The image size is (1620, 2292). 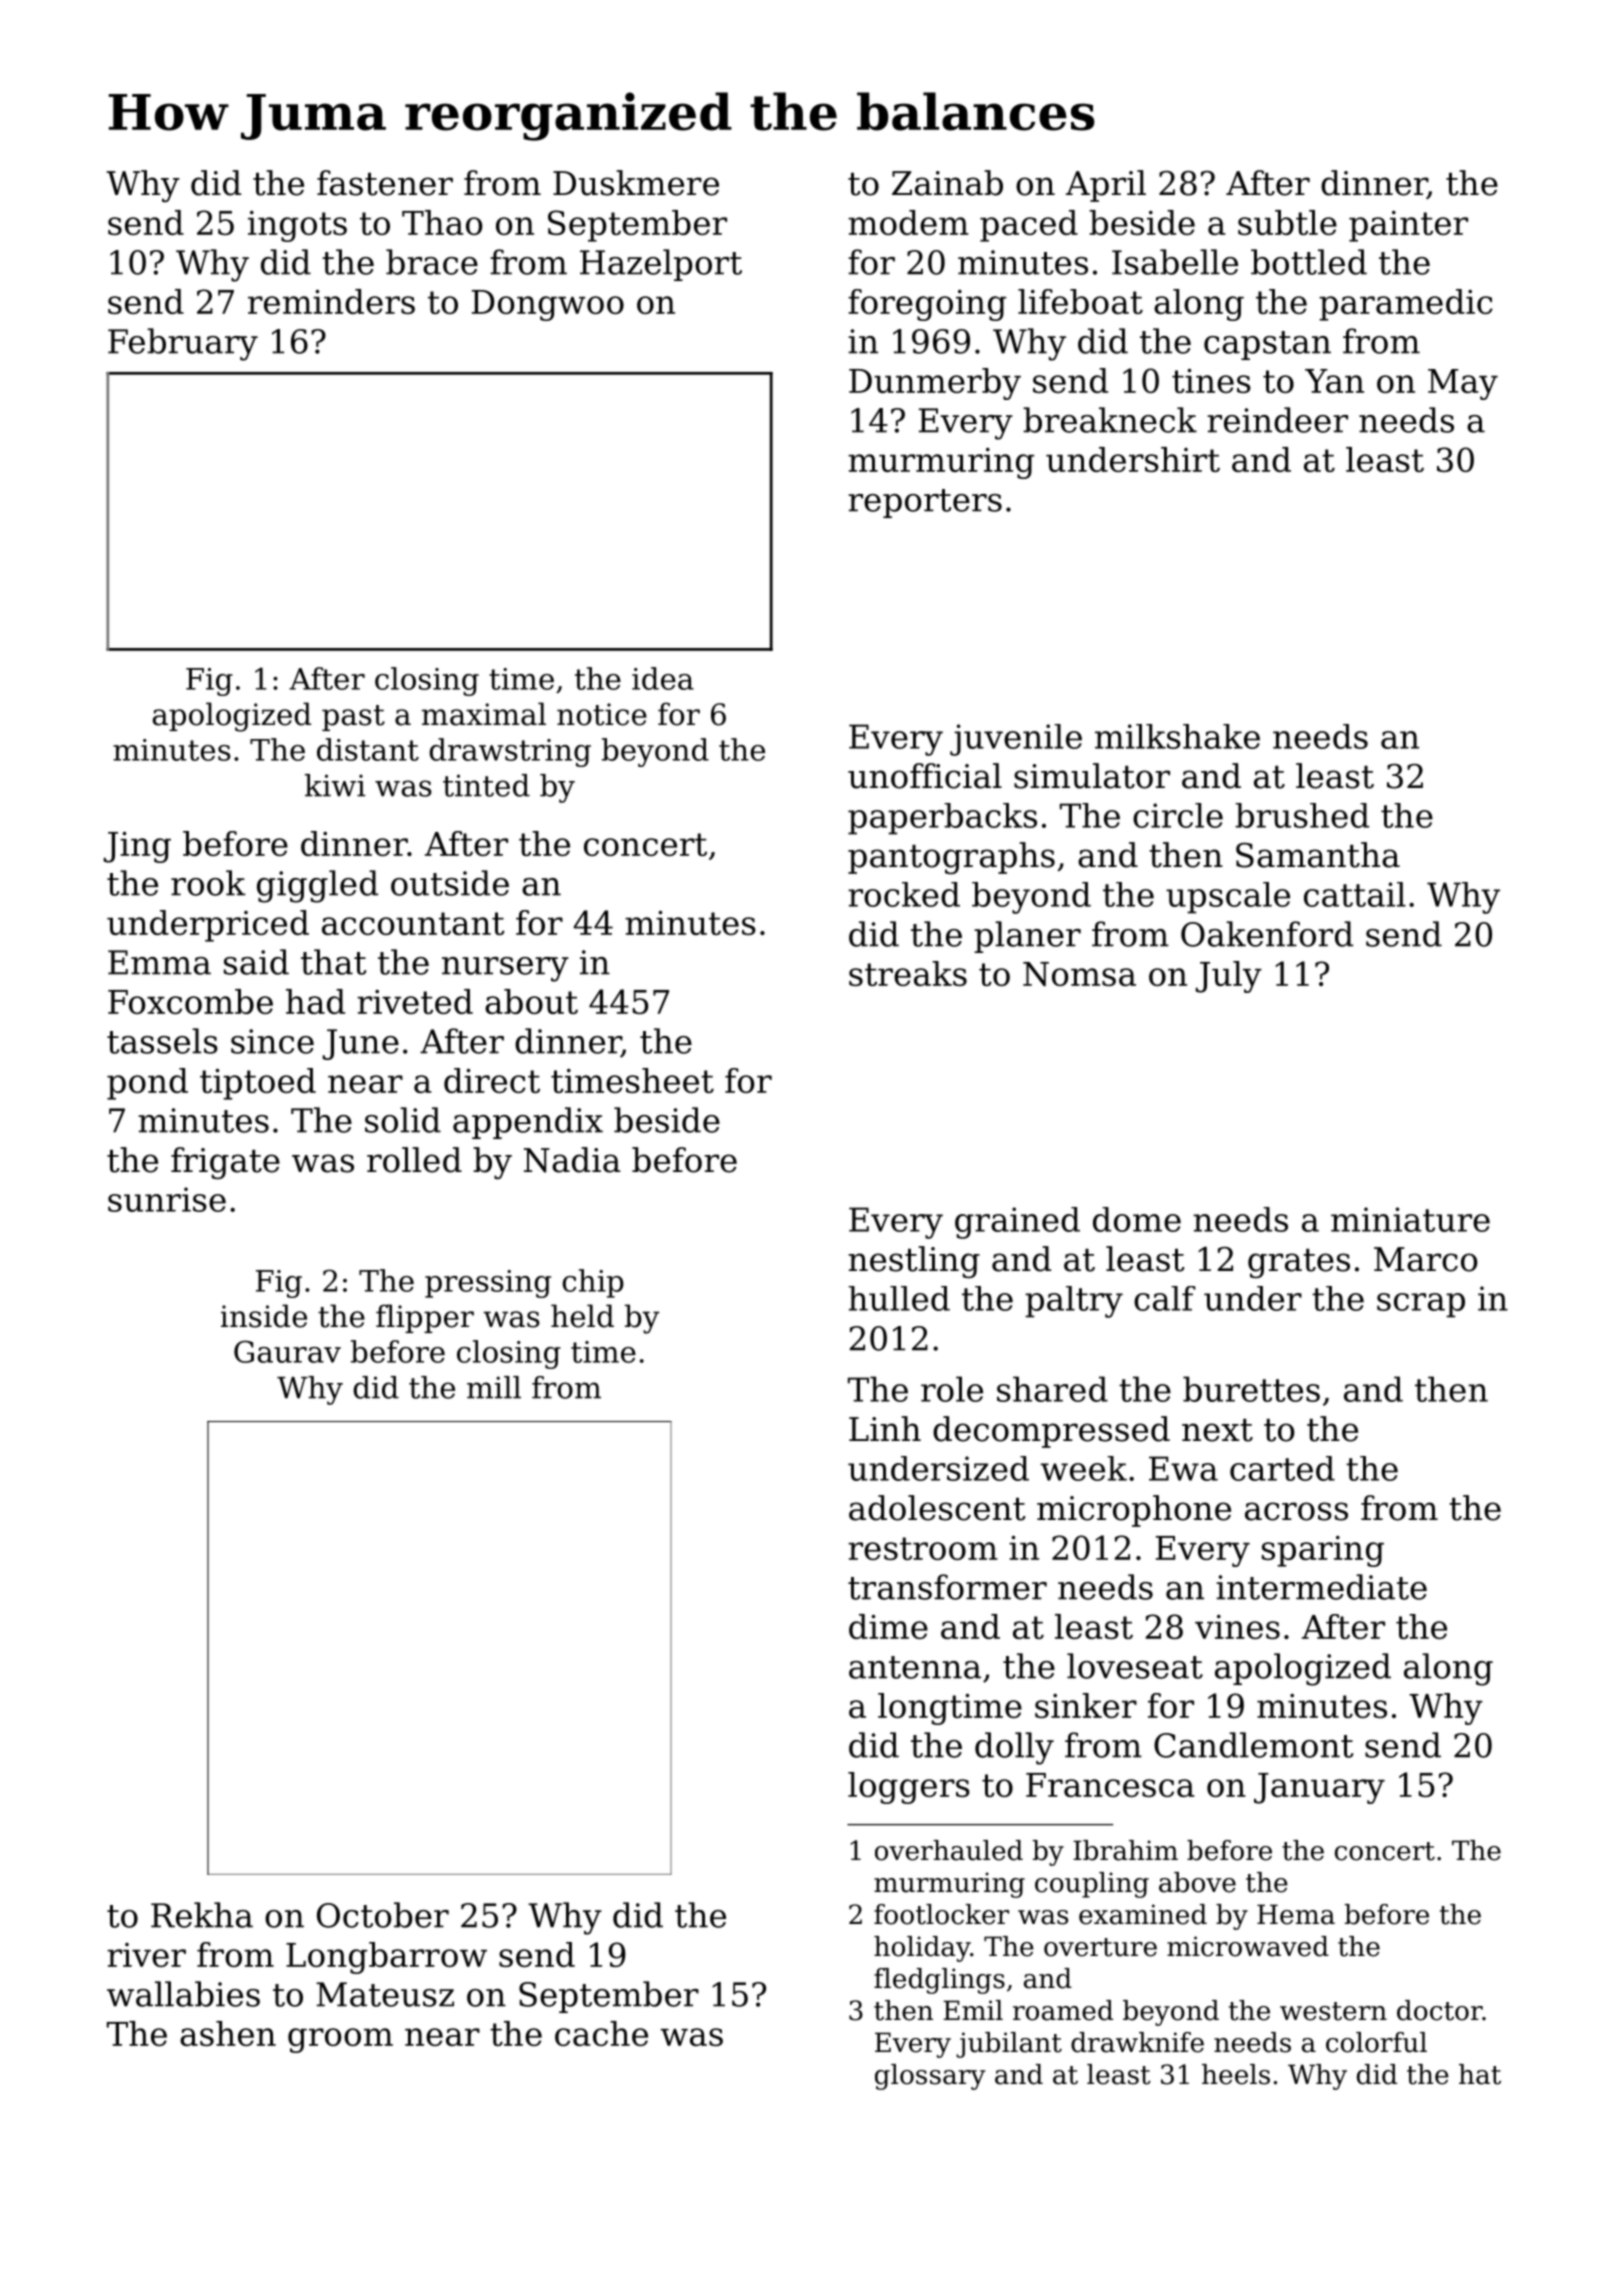 What do you see at coordinates (548, 305) in the page?
I see `Dongwoo` at bounding box center [548, 305].
